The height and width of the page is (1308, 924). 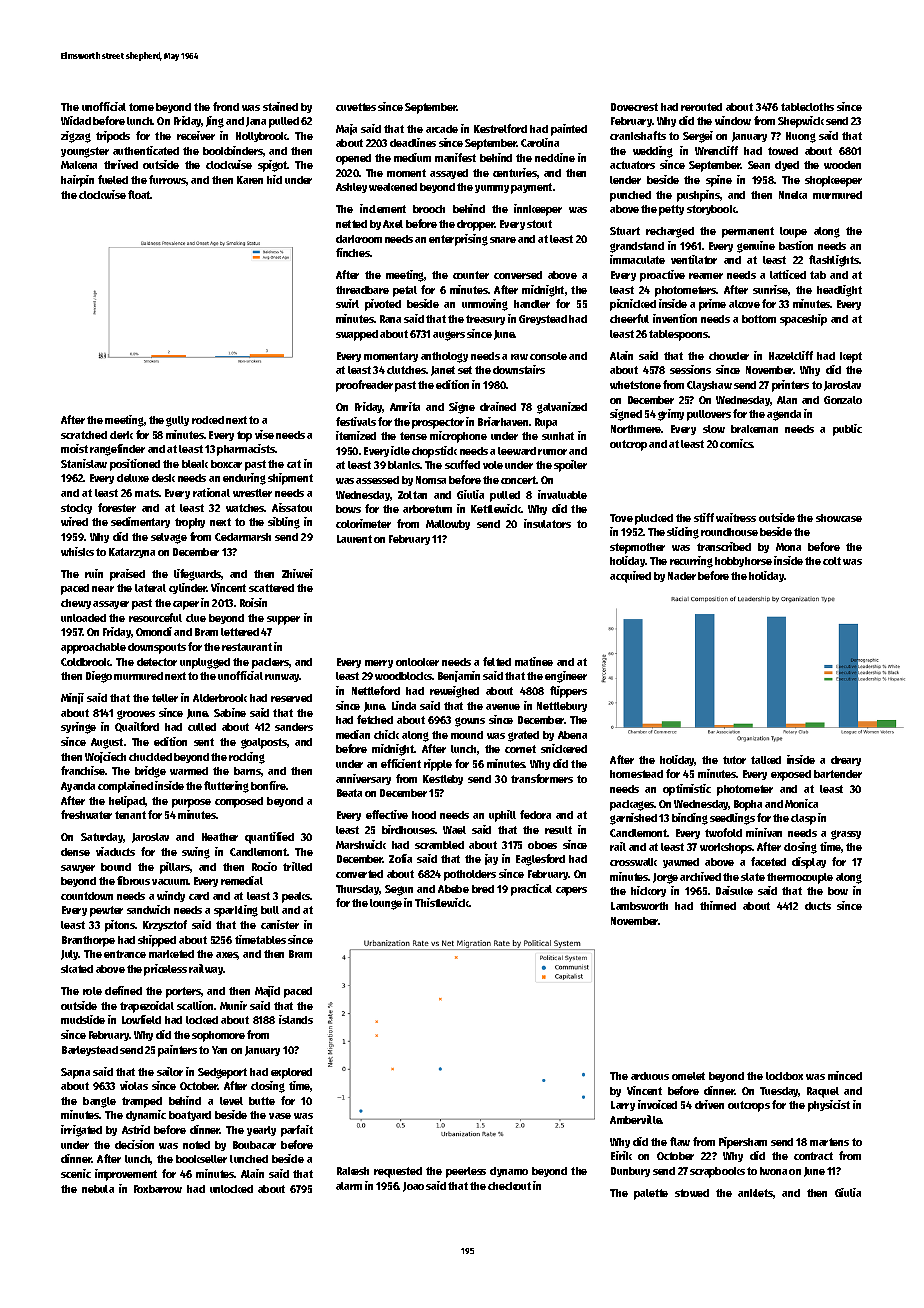 What do you see at coordinates (470, 722) in the page?
I see `gowns` at bounding box center [470, 722].
